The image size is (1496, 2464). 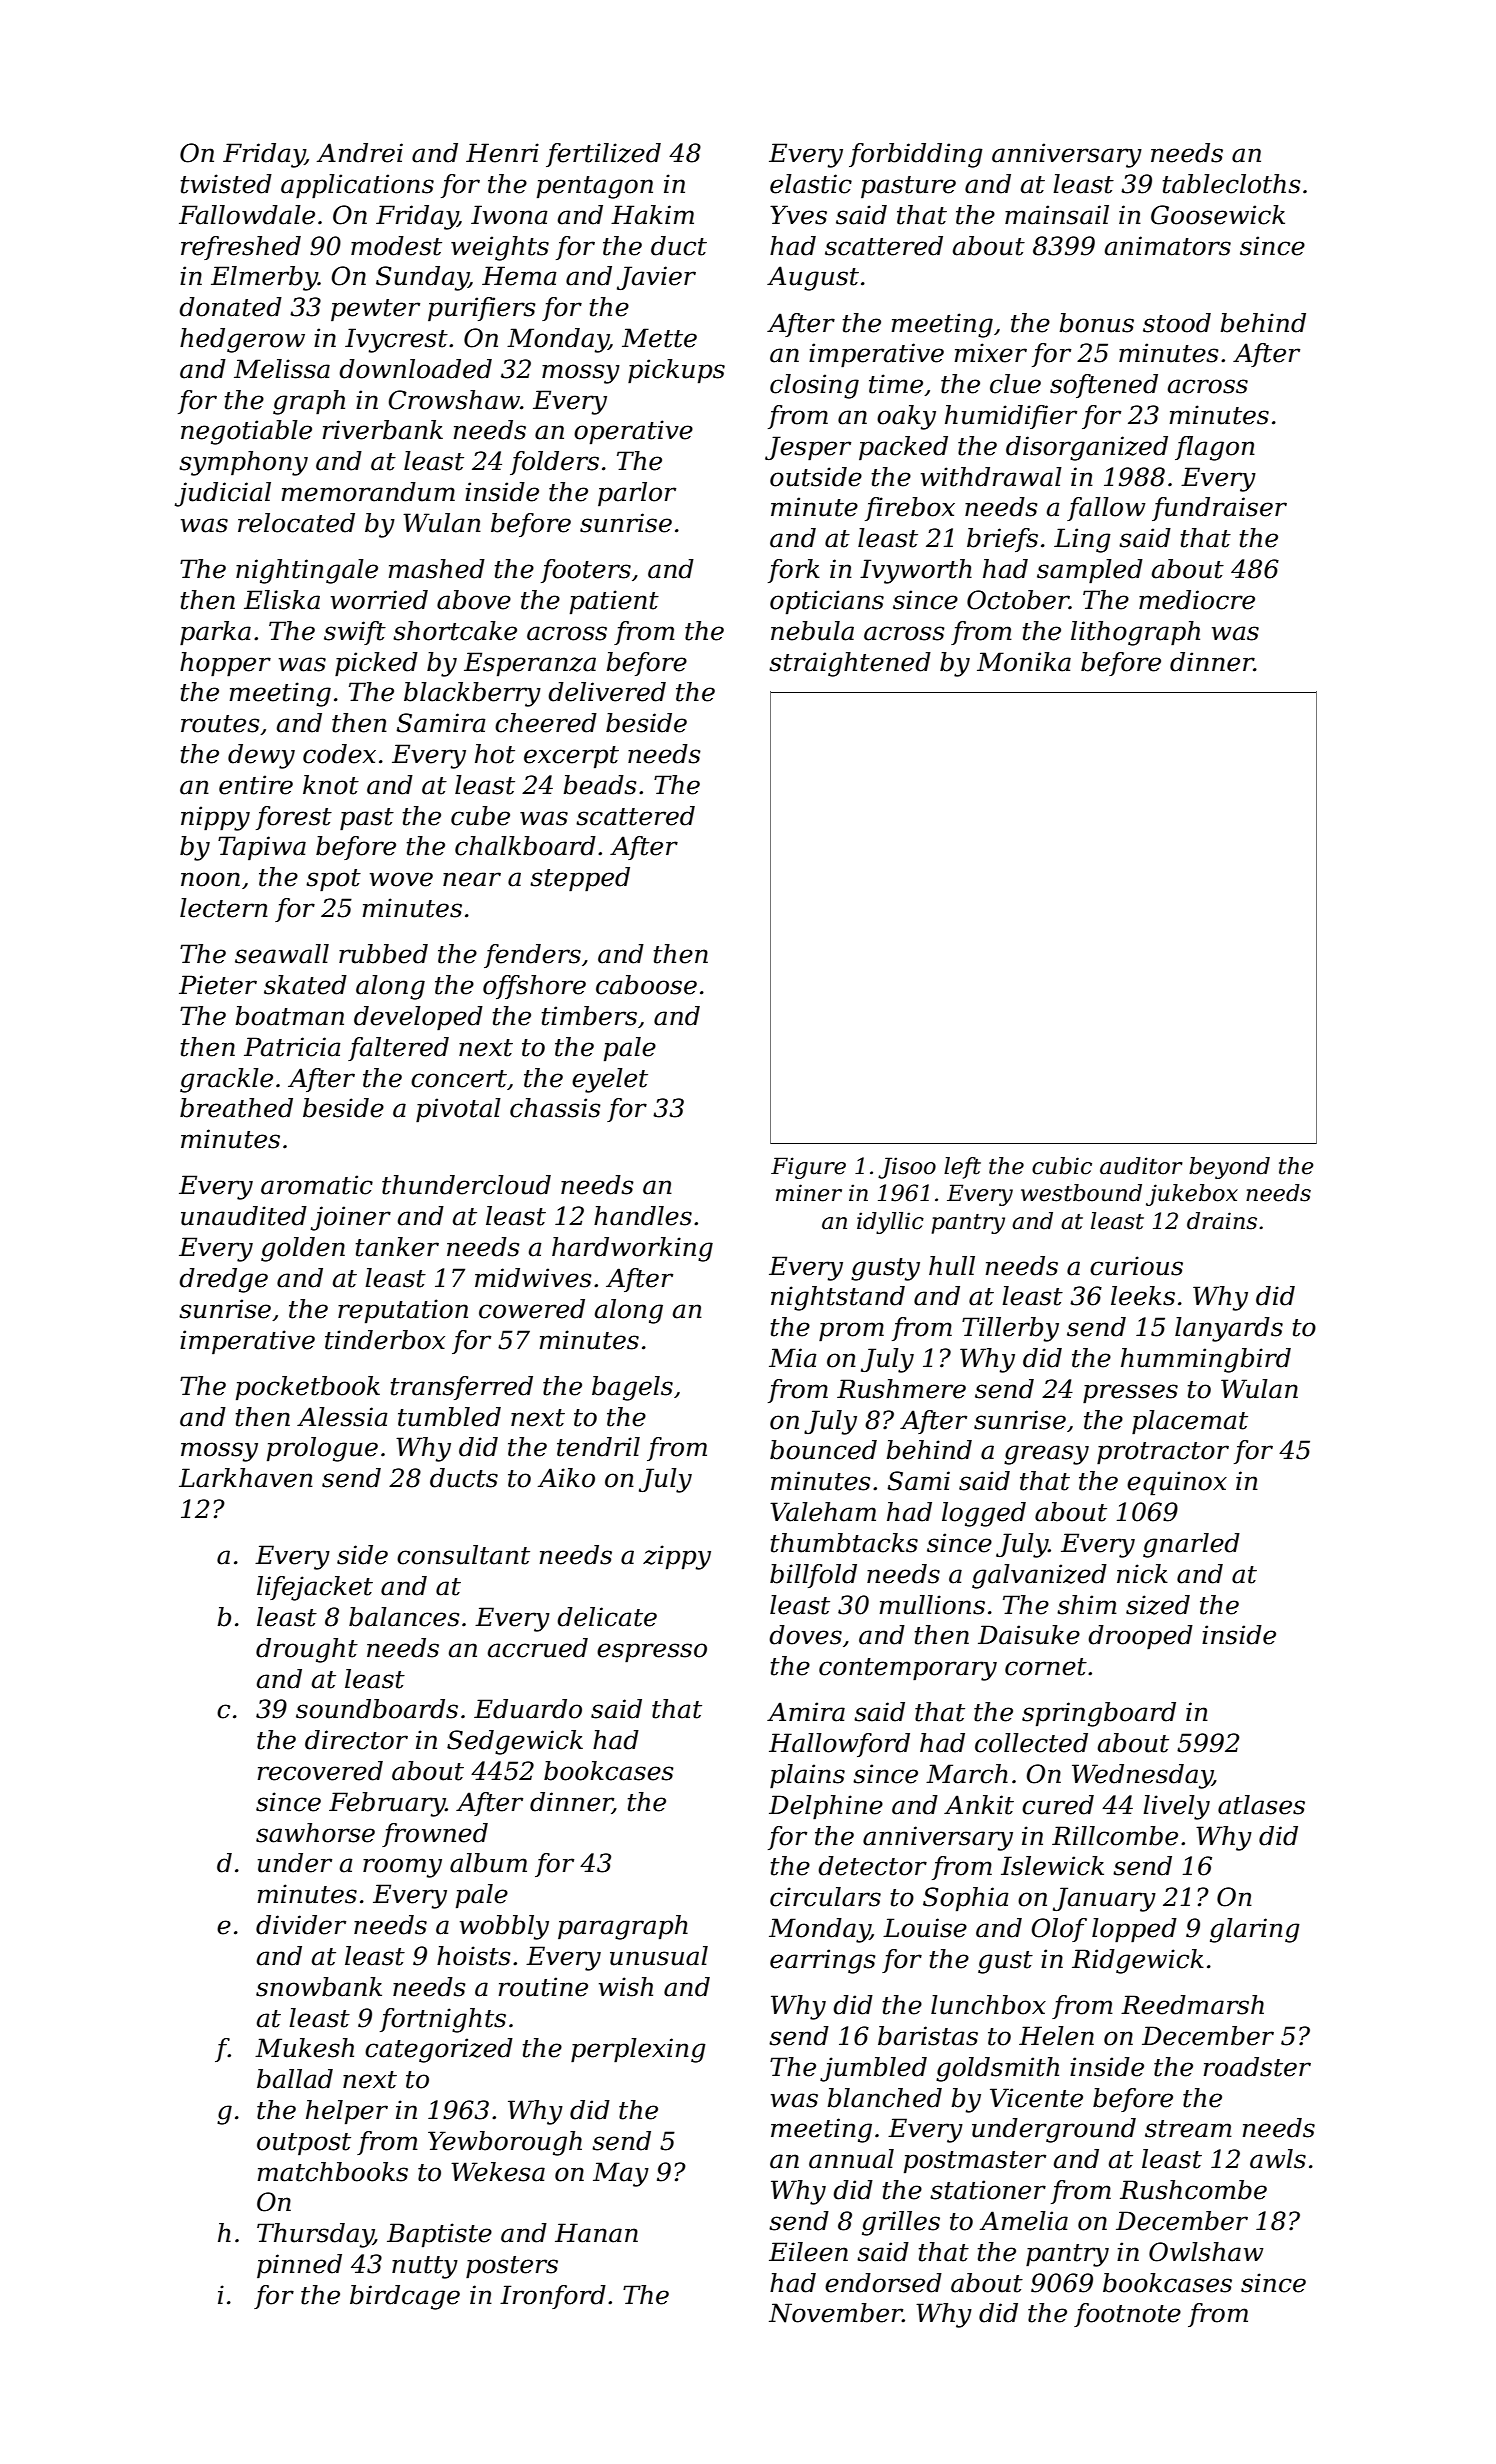 What do you see at coordinates (223, 1280) in the screenshot?
I see `dredge` at bounding box center [223, 1280].
